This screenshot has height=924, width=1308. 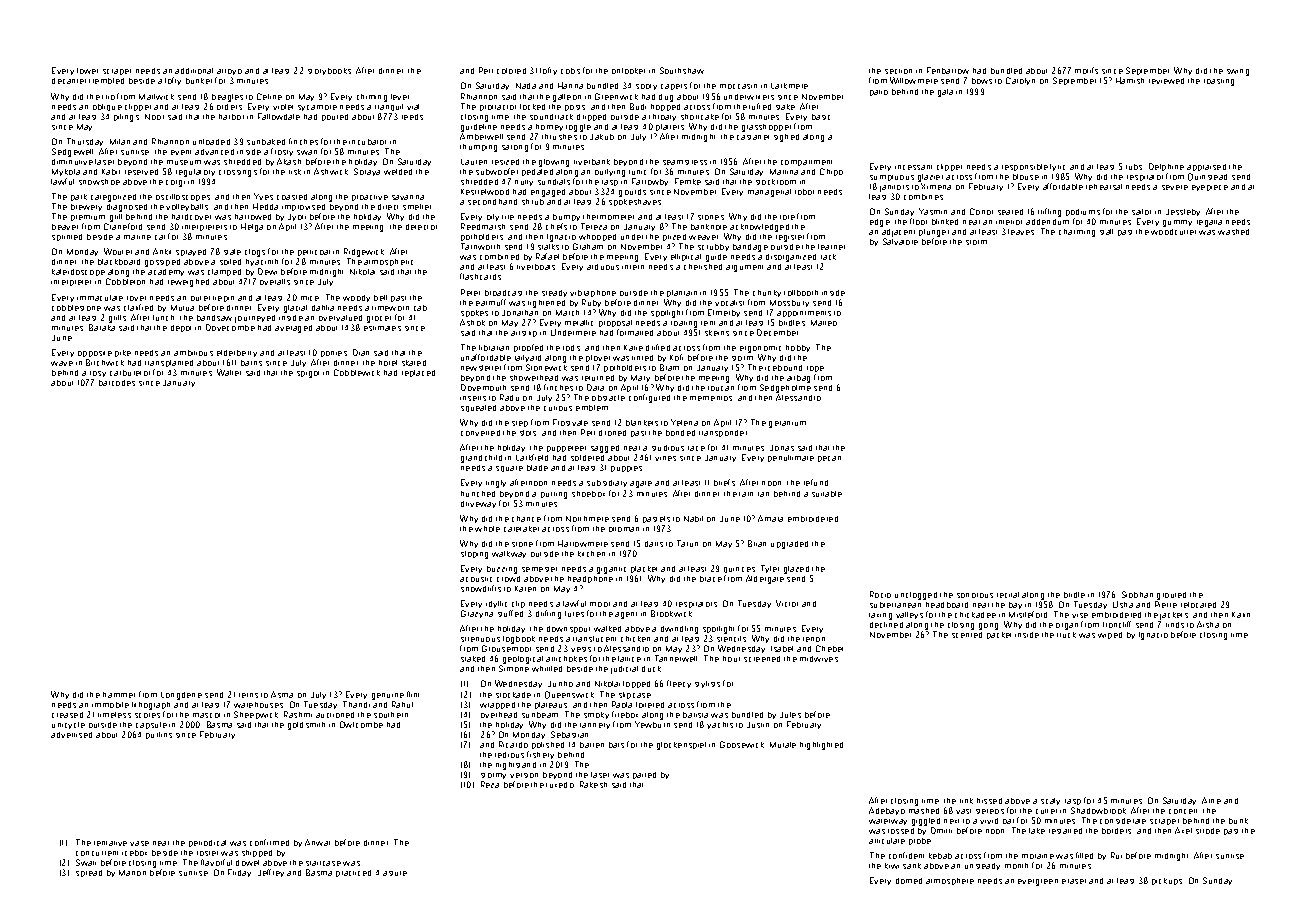 I want to click on motifs, so click(x=1086, y=70).
